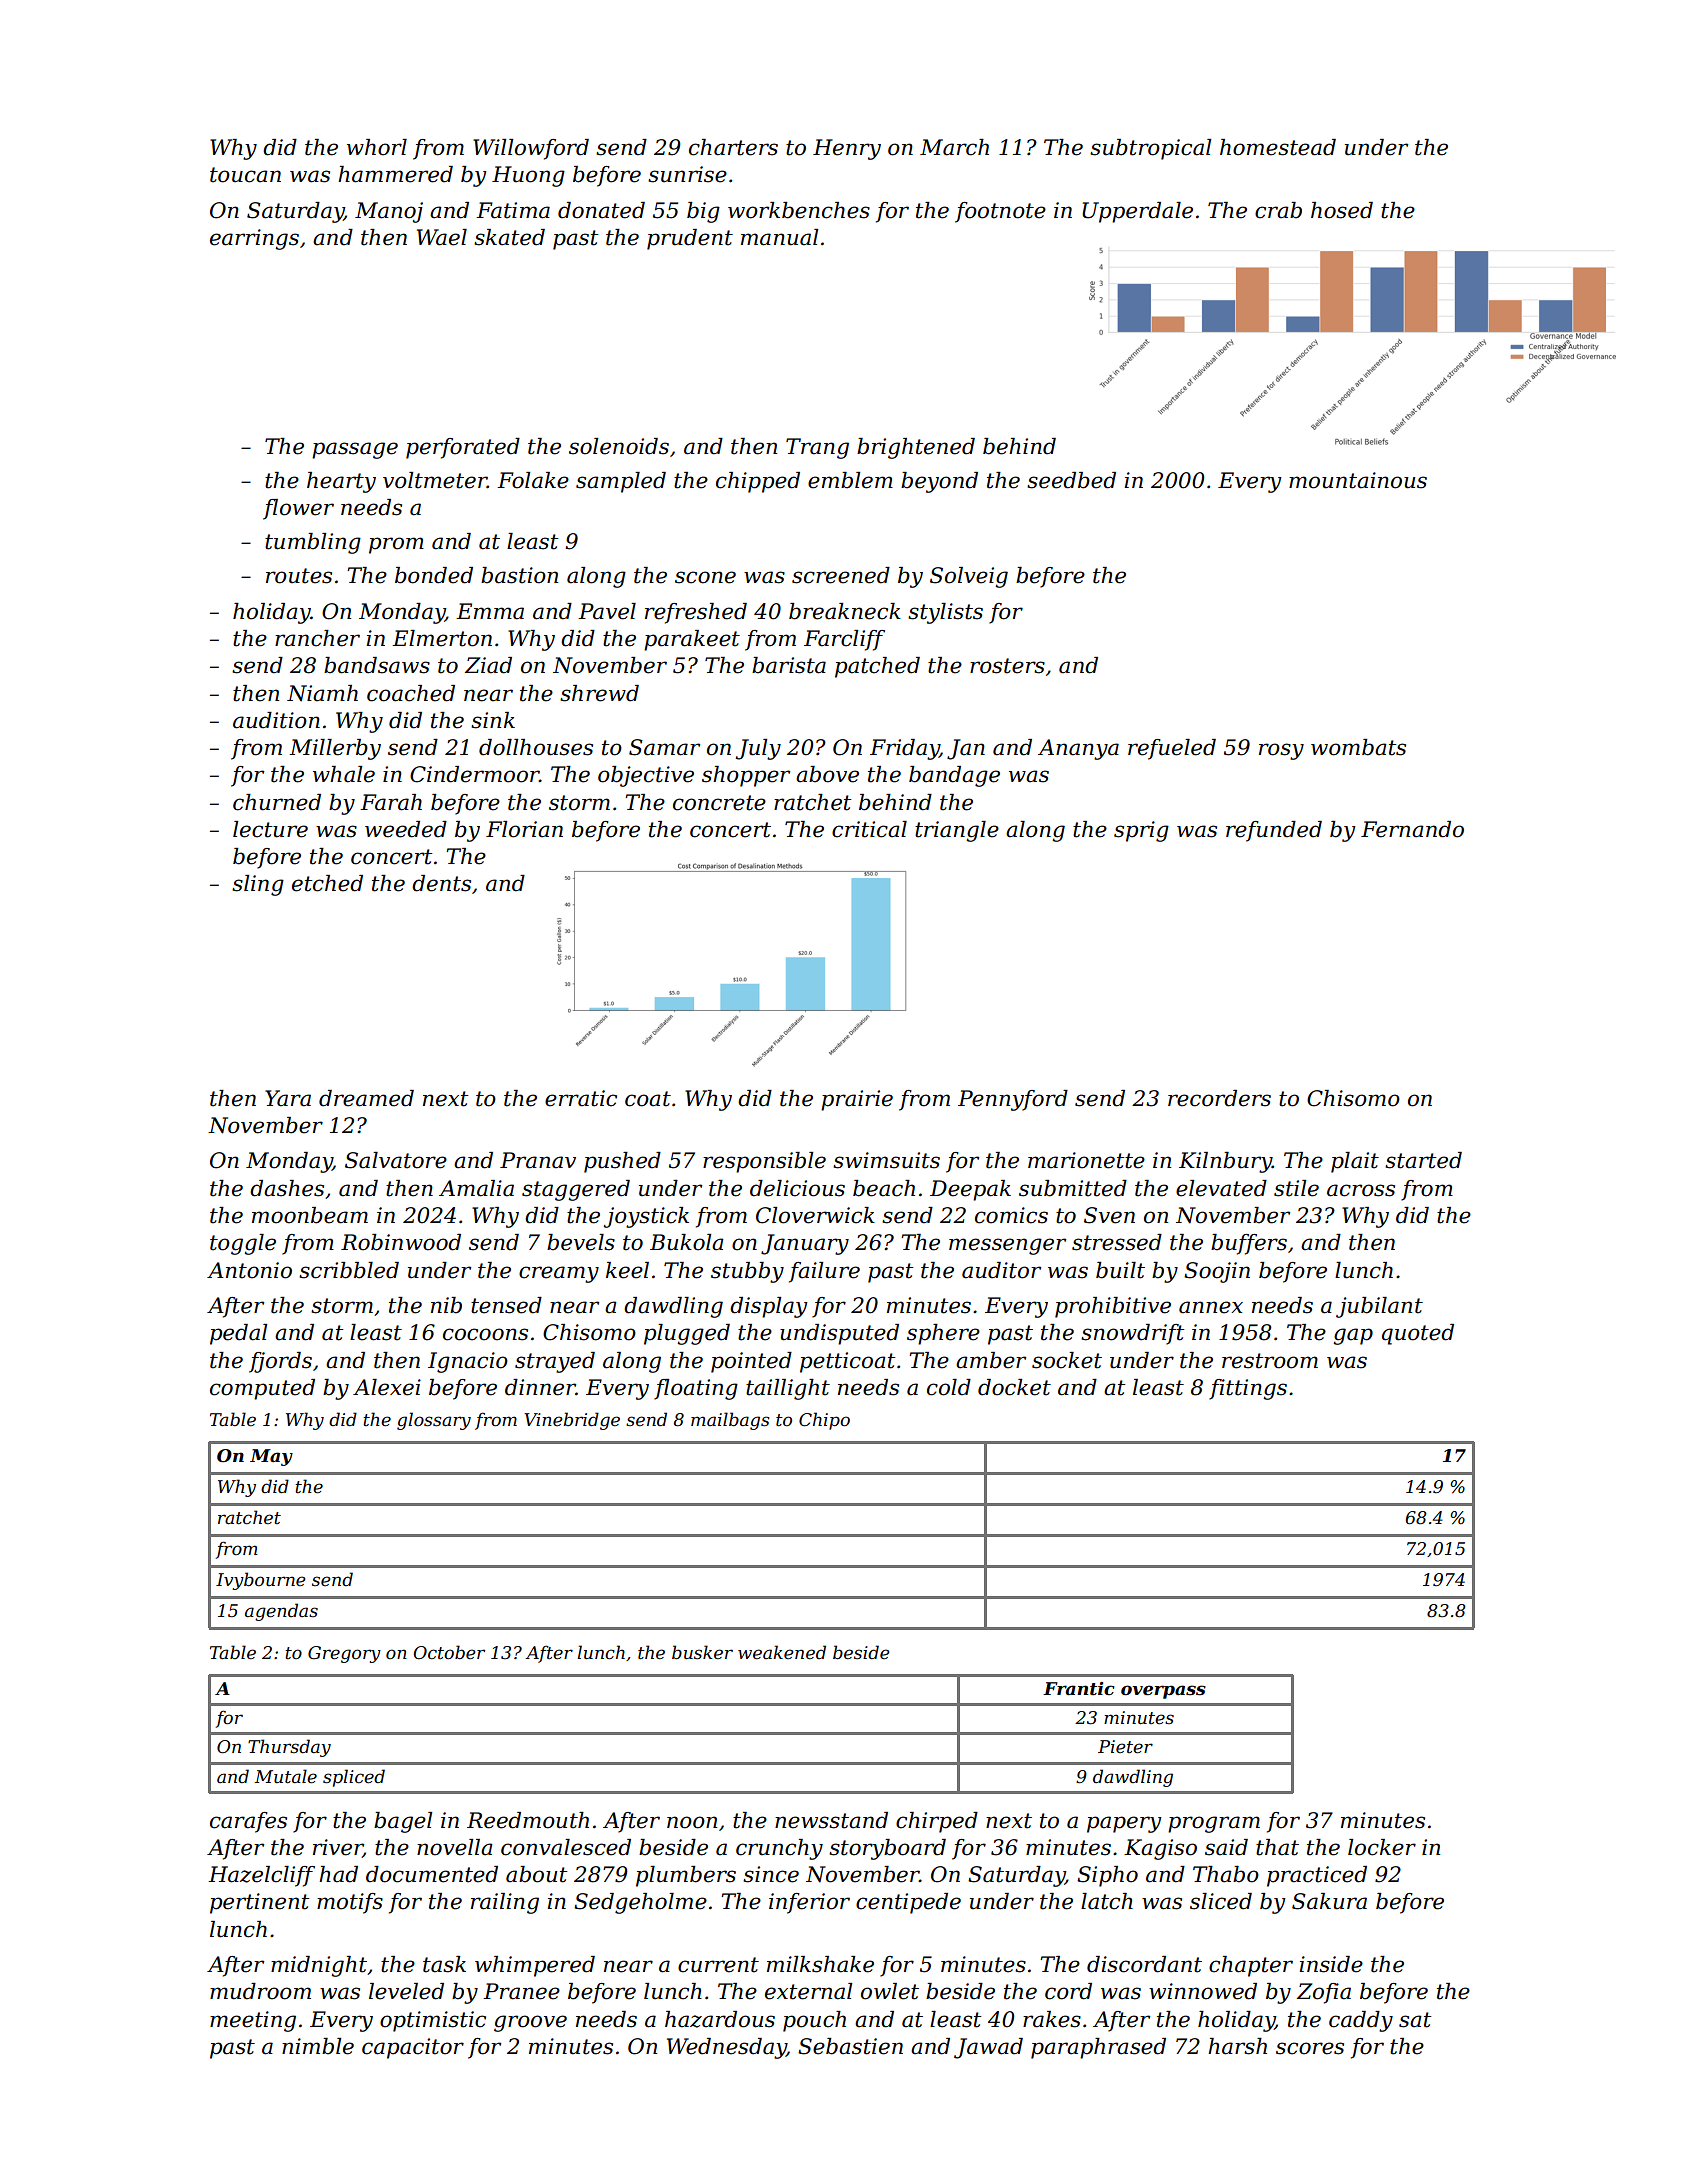 The width and height of the image is (1683, 2178). What do you see at coordinates (441, 883) in the image?
I see `dents` at bounding box center [441, 883].
